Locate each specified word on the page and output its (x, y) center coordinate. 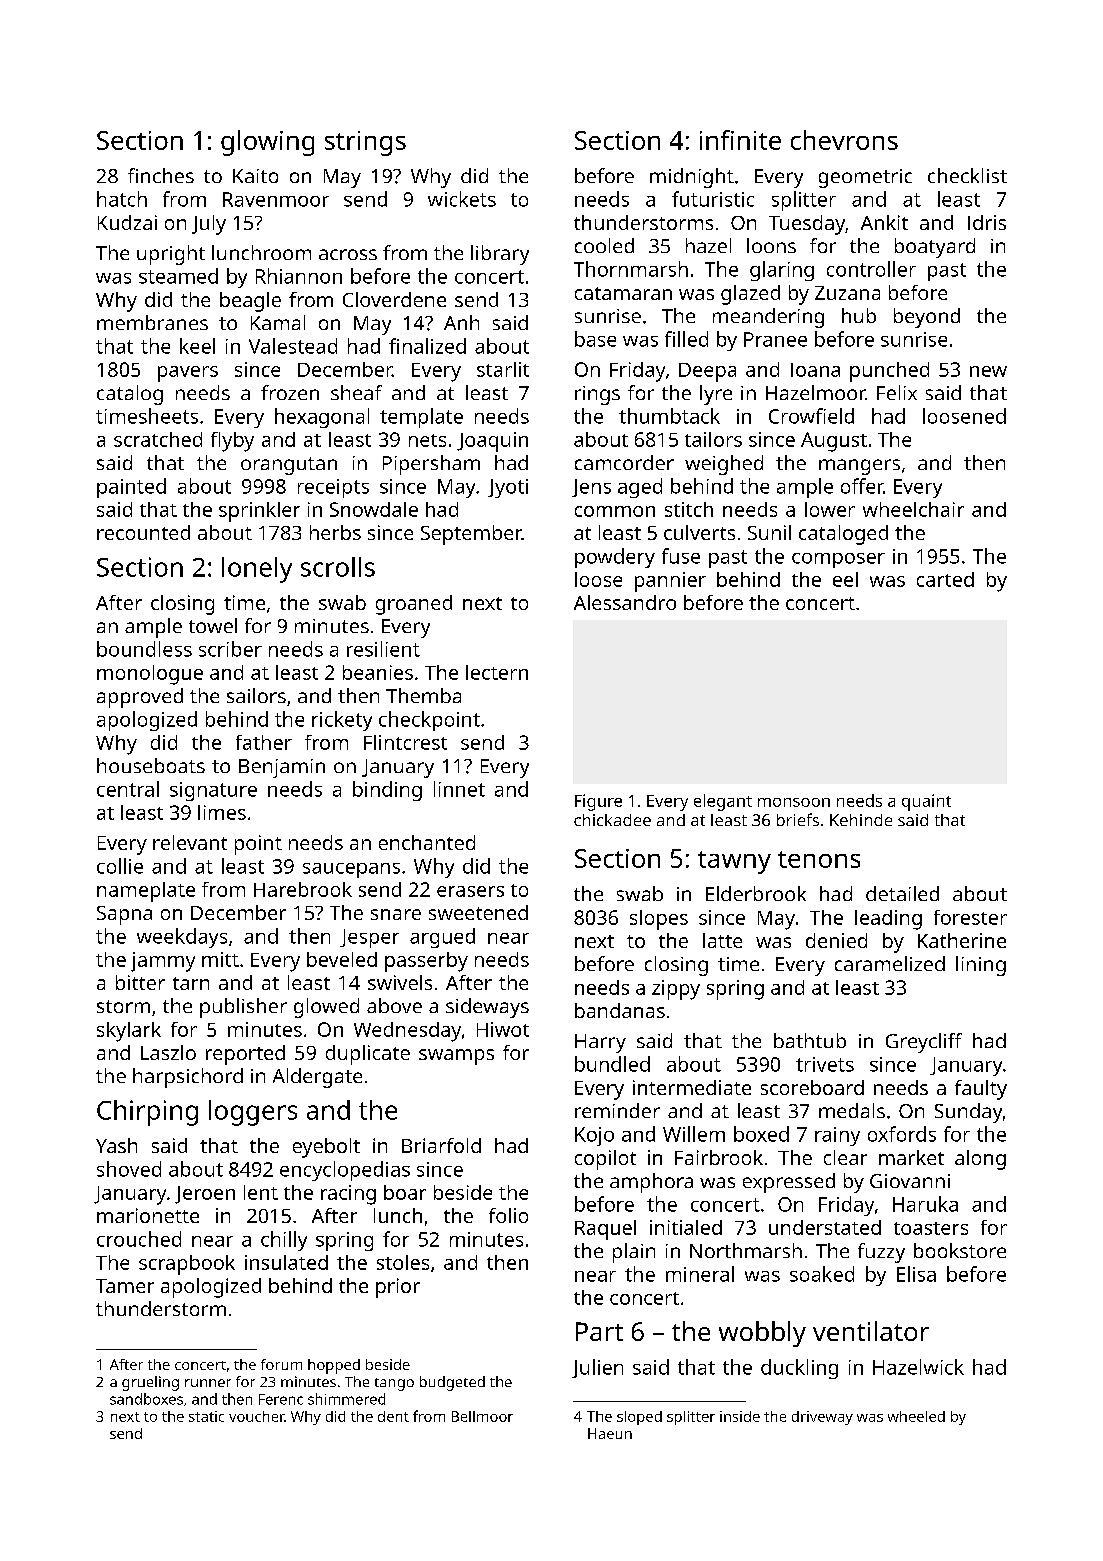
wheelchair (913, 509)
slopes (659, 920)
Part (599, 1331)
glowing (267, 143)
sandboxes (146, 1399)
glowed (326, 1008)
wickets (462, 199)
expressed (789, 1183)
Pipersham (431, 465)
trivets (825, 1064)
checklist (967, 175)
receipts (333, 488)
